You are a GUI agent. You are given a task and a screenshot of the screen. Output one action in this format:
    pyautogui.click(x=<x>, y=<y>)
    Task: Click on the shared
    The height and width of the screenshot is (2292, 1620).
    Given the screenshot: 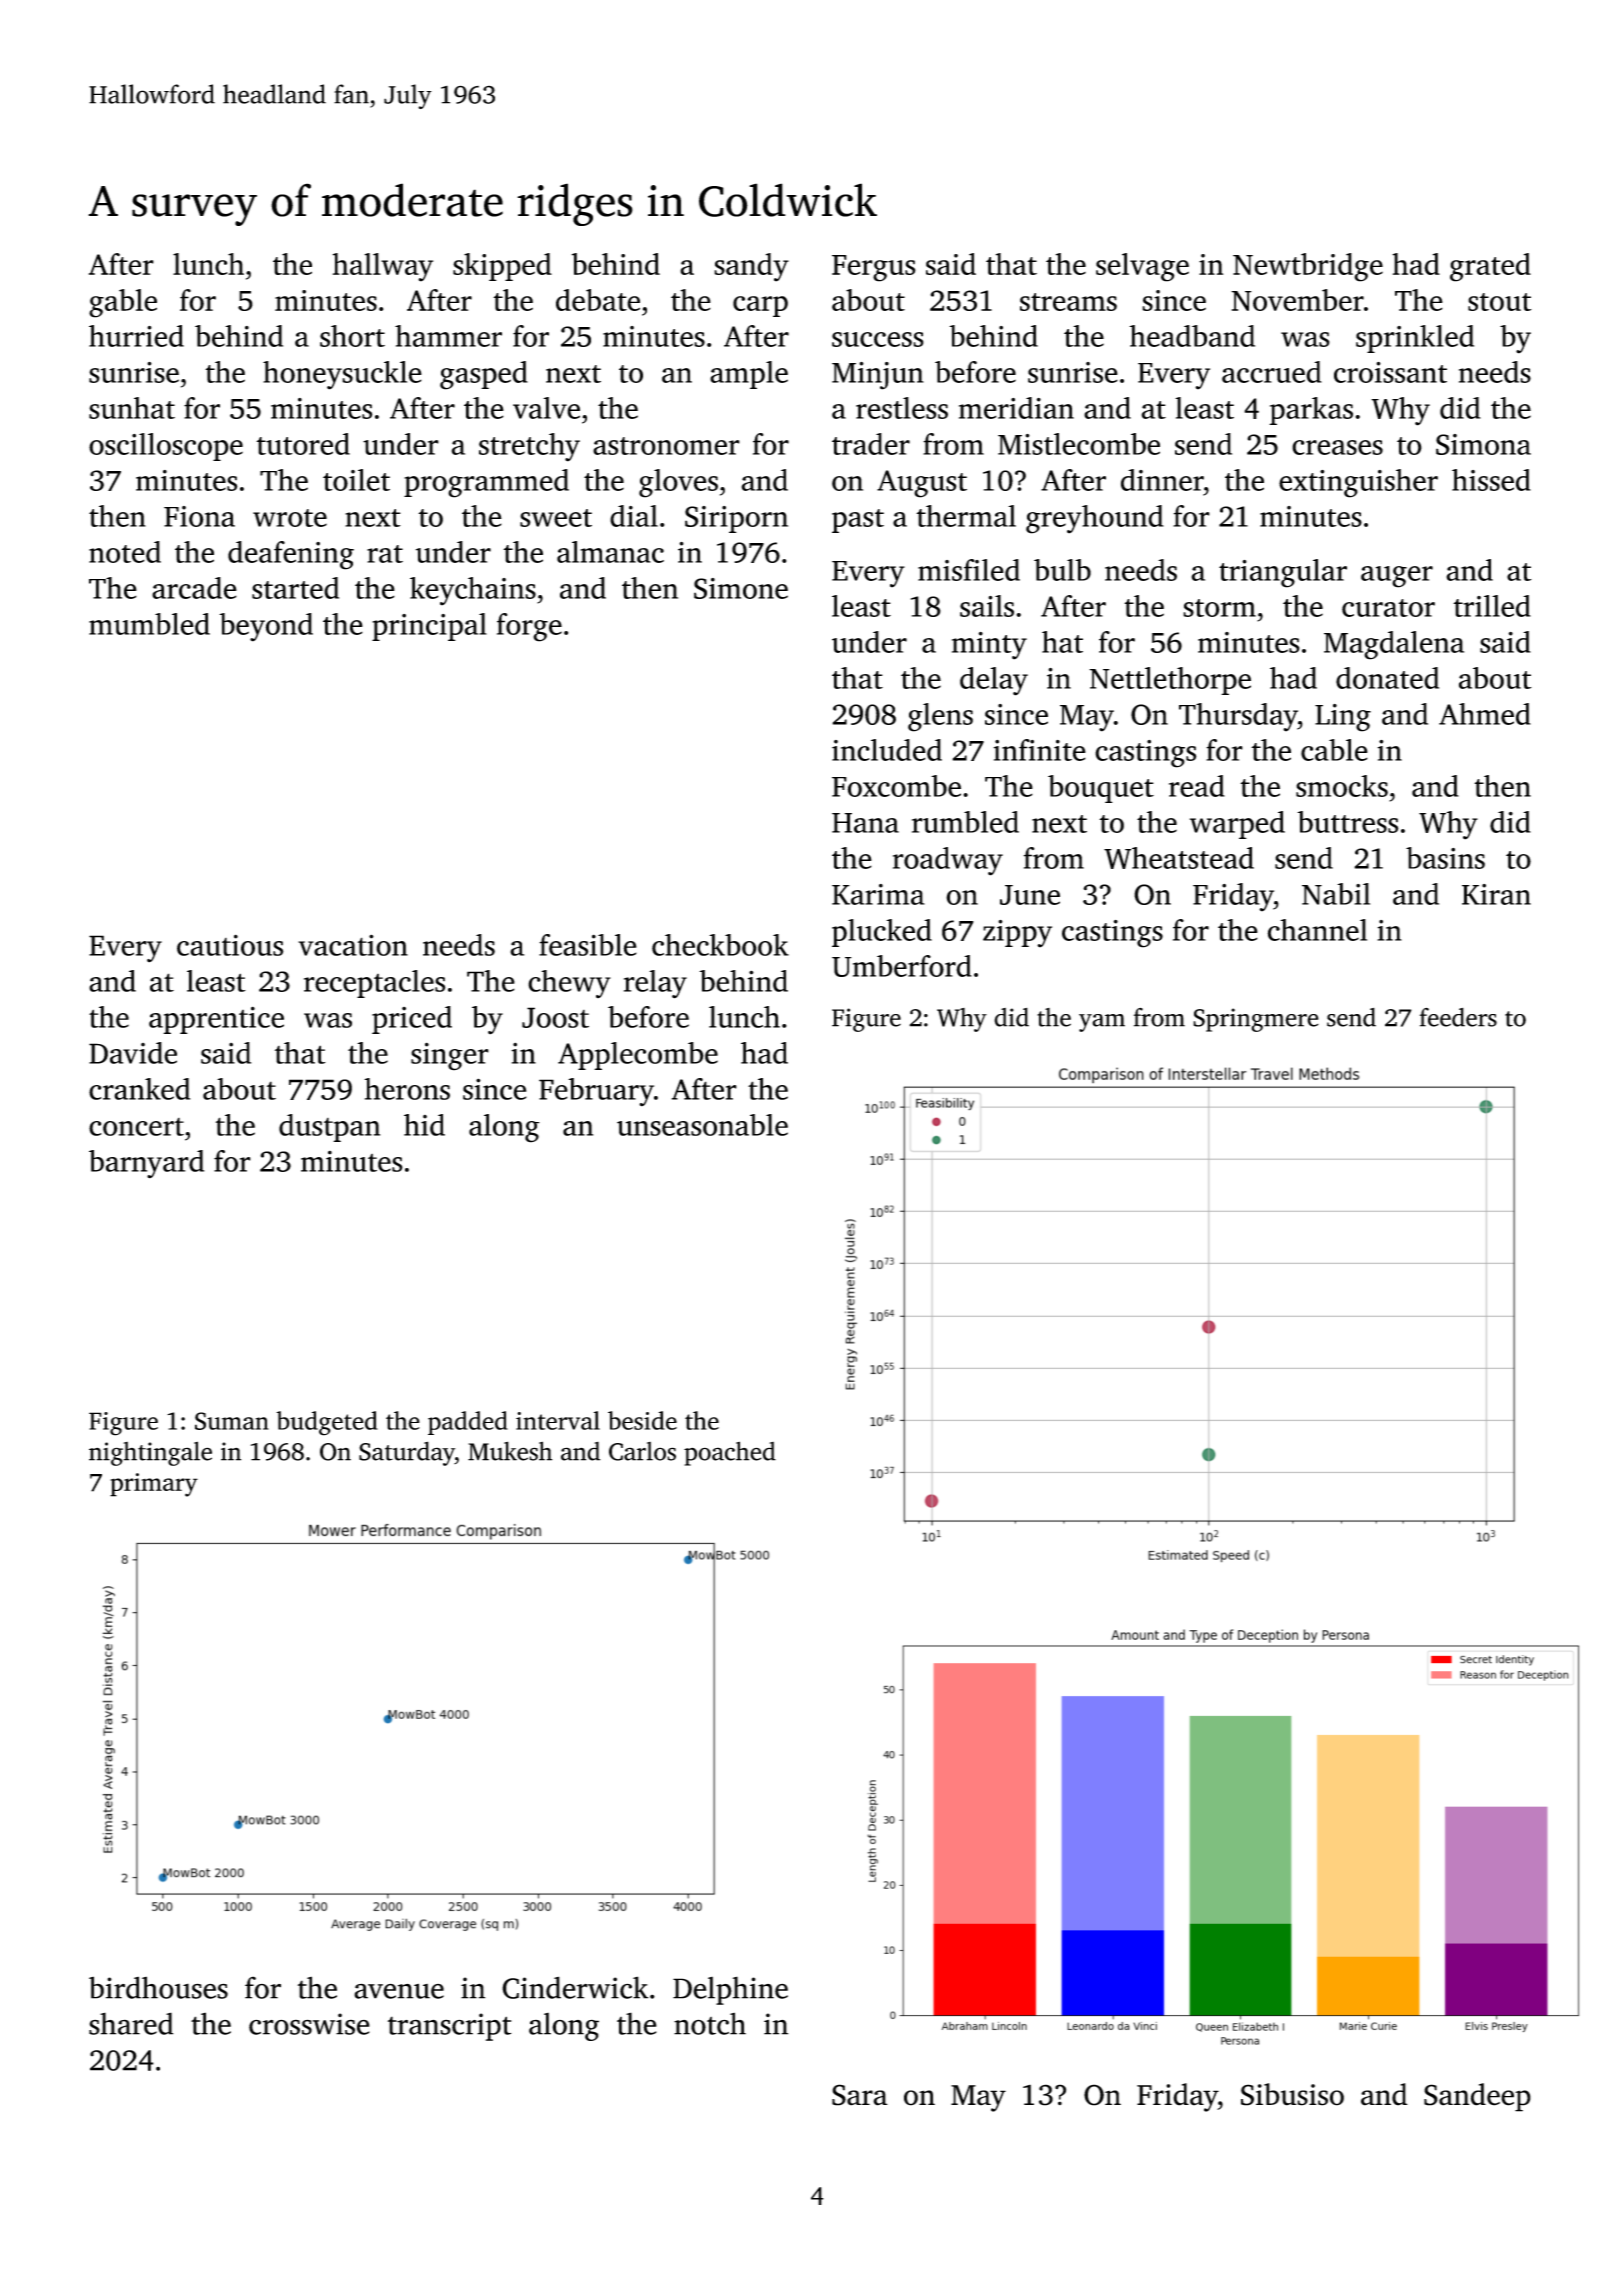 What is the action you would take?
    pyautogui.click(x=131, y=2023)
